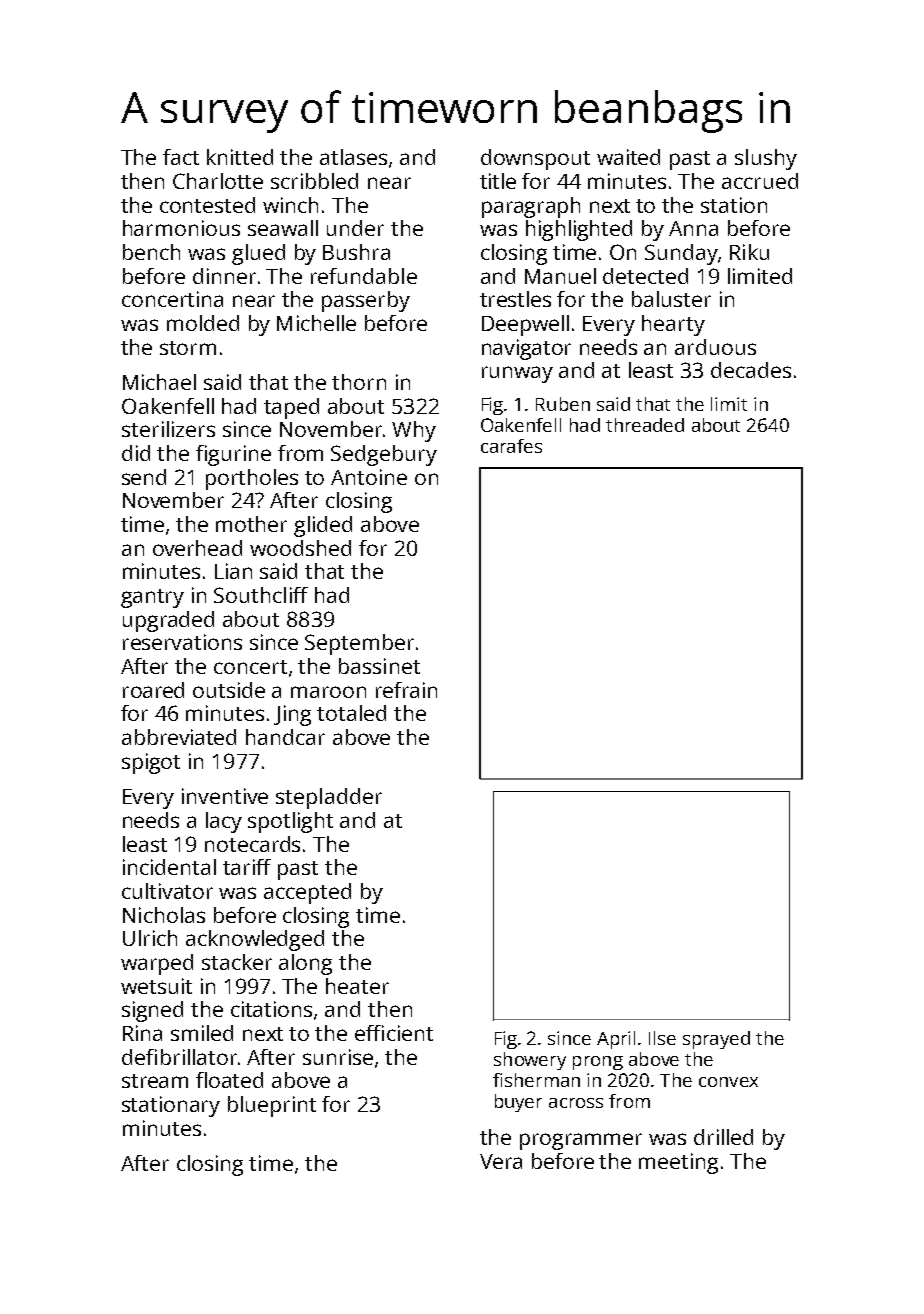 This image has width=924, height=1314. I want to click on carafes, so click(511, 446).
